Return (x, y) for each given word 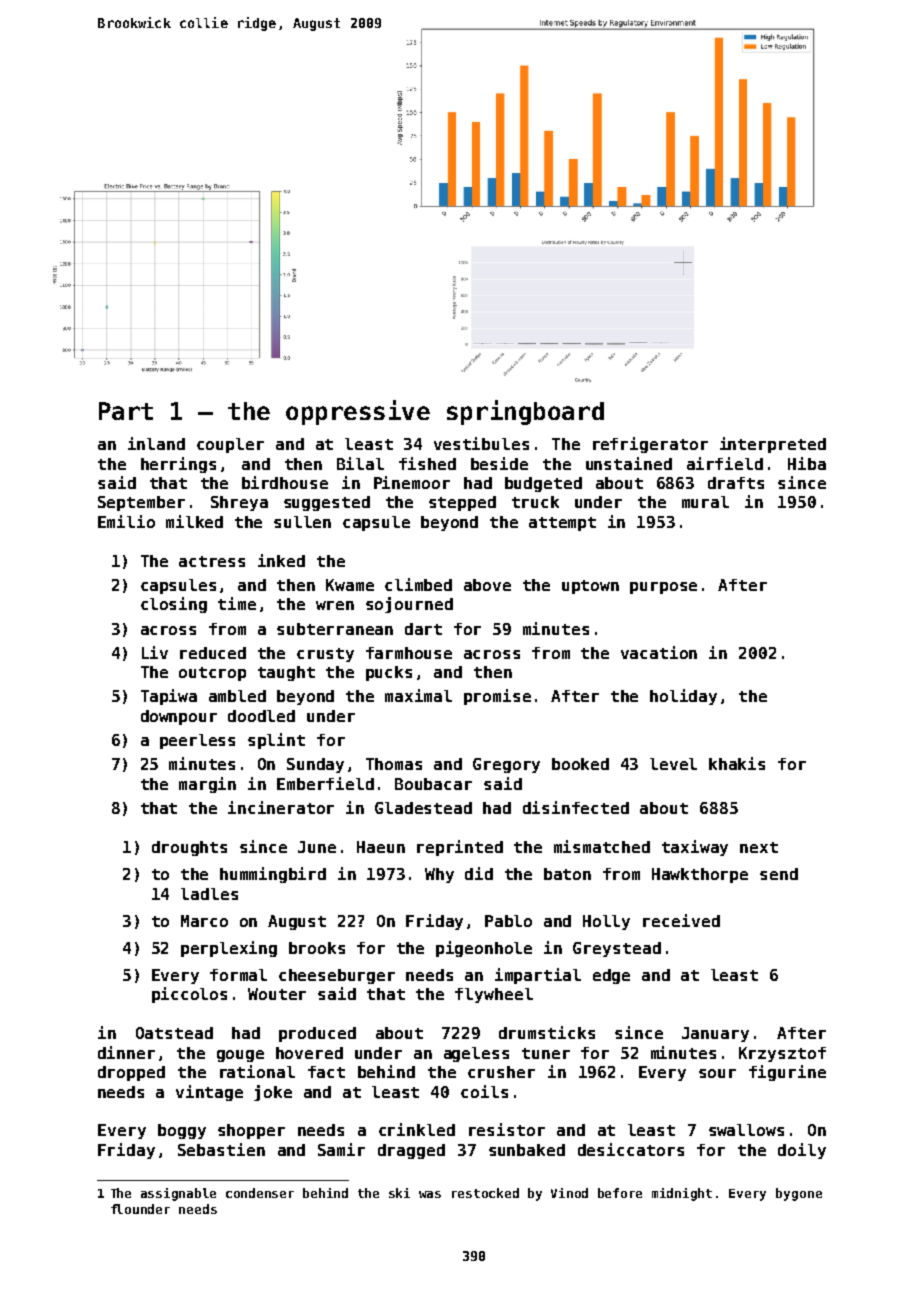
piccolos (189, 995)
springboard (525, 412)
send (779, 874)
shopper (251, 1131)
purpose (663, 588)
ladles (209, 894)
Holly (606, 922)
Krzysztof (782, 1054)
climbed (418, 584)
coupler (230, 445)
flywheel (494, 995)
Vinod (569, 1193)
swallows (746, 1130)
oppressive (358, 412)
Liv (155, 652)
